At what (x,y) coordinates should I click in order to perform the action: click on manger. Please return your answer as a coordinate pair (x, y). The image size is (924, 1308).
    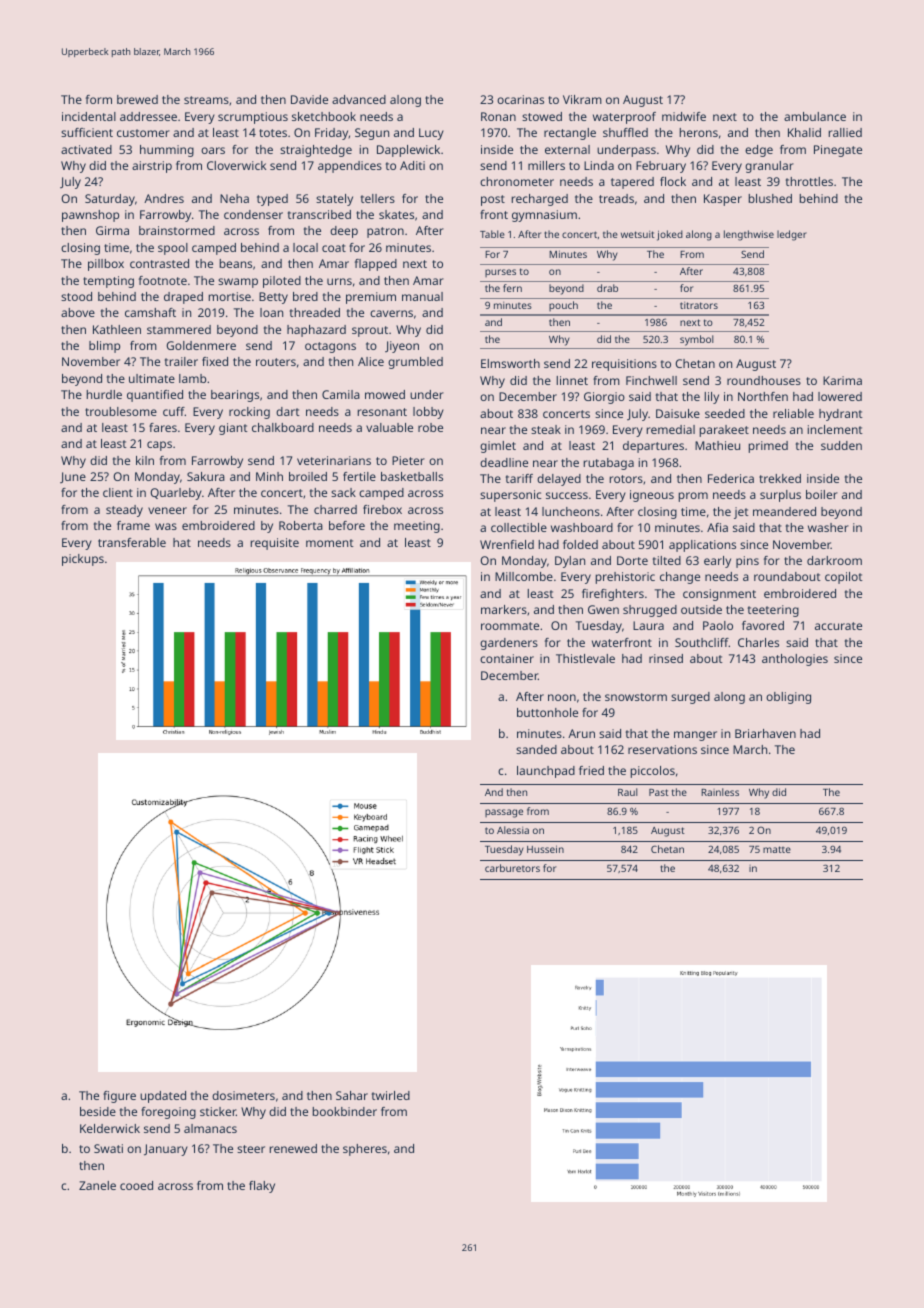
    Looking at the image, I should click on (695, 736).
